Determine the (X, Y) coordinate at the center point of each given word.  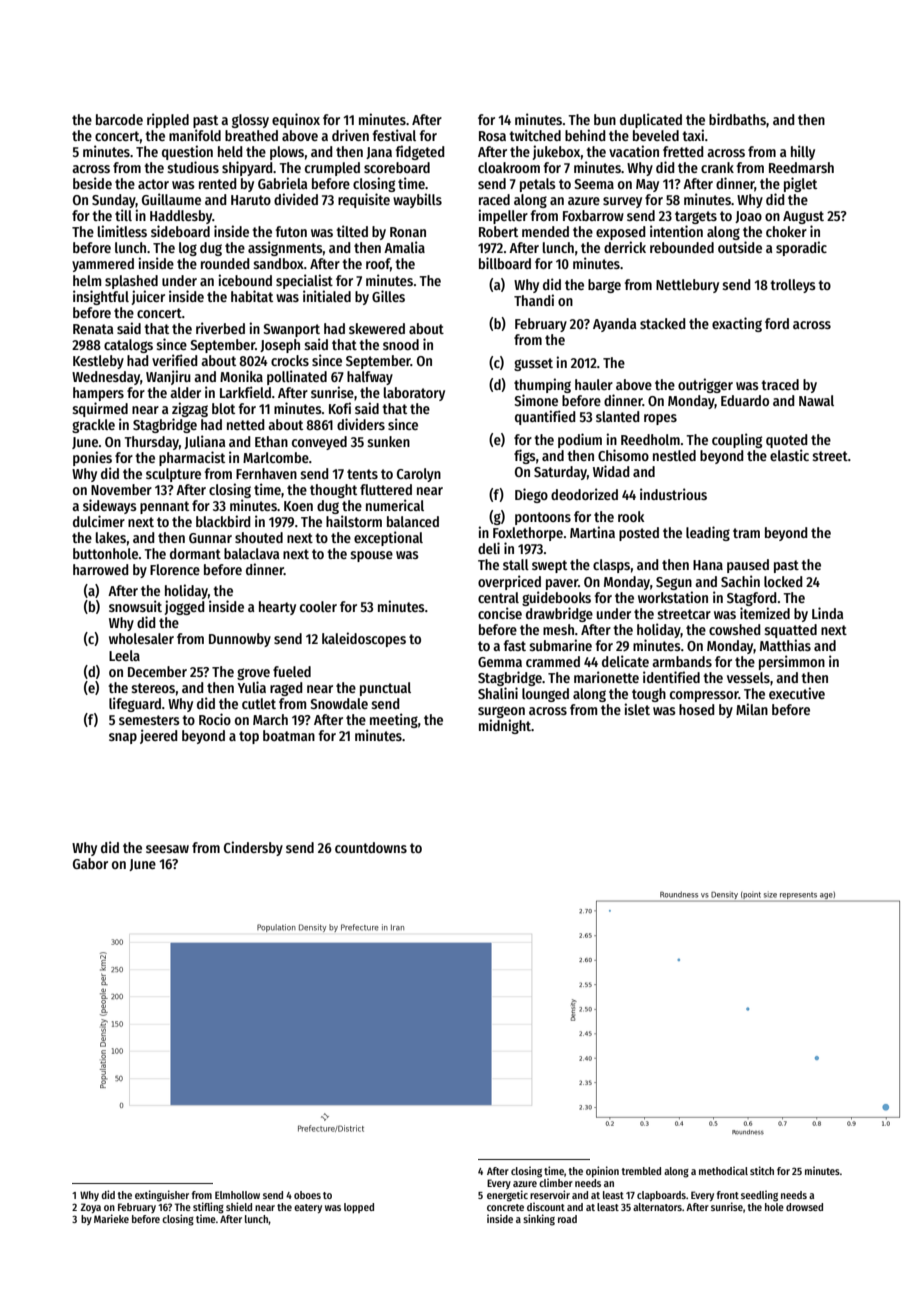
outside (740, 247)
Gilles (388, 296)
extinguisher (162, 1196)
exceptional (388, 538)
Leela (124, 655)
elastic (789, 455)
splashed (131, 282)
